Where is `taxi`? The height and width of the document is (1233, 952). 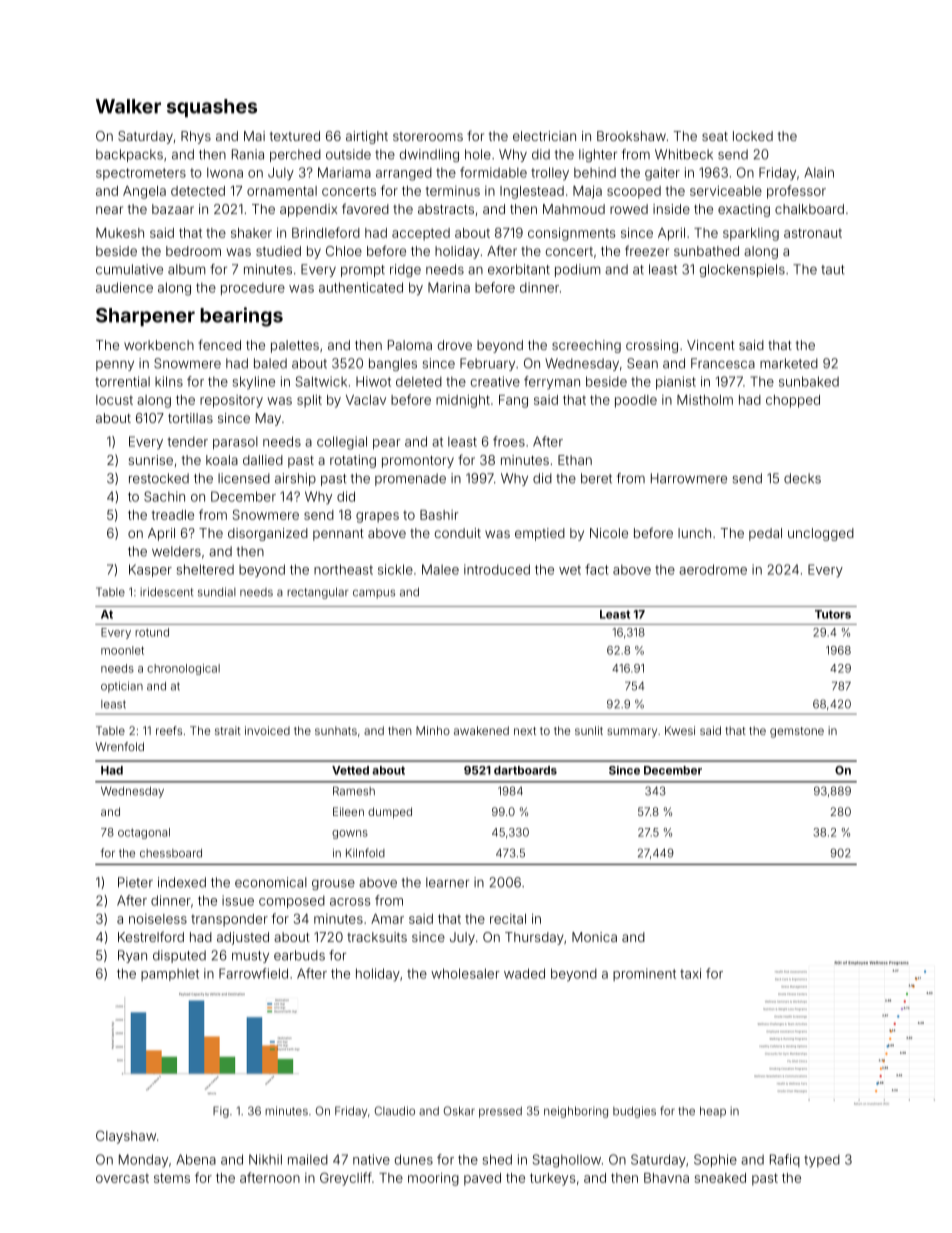
taxi is located at coordinates (690, 973).
